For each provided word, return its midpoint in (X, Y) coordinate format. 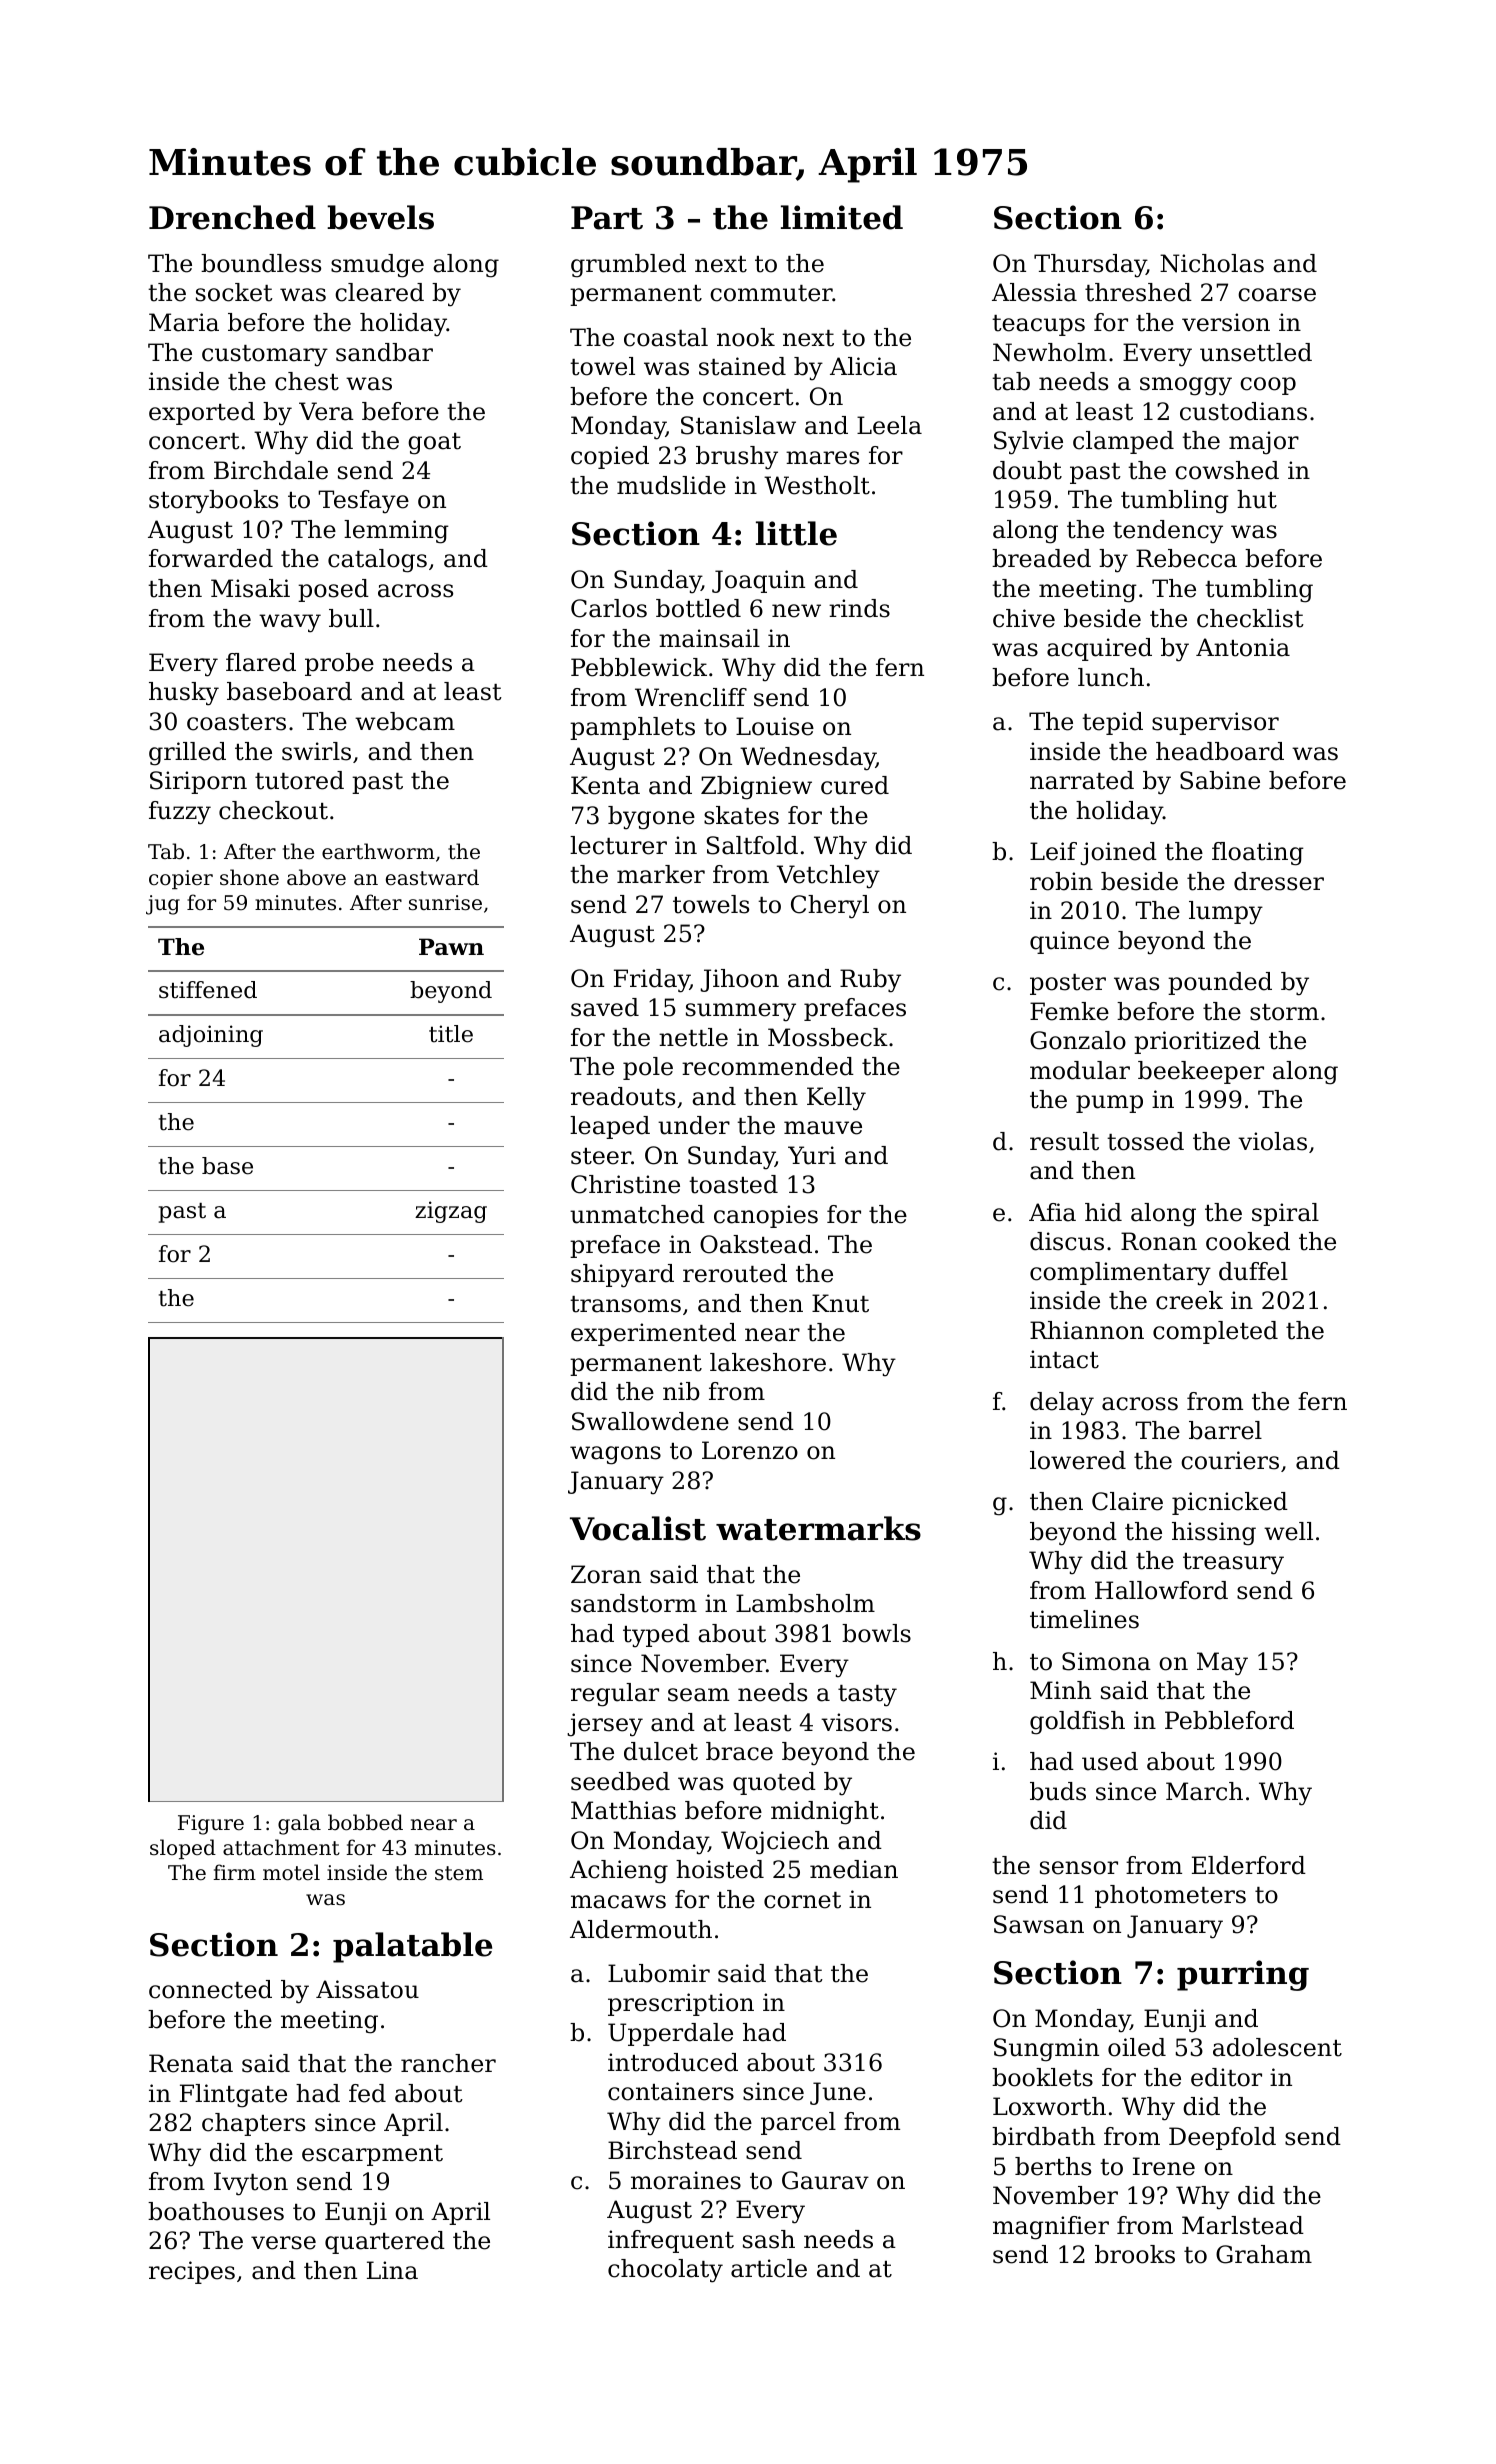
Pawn (451, 947)
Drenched (232, 217)
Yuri (812, 1155)
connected (210, 1989)
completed (1215, 1332)
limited (842, 217)
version (1226, 322)
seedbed (620, 1781)
